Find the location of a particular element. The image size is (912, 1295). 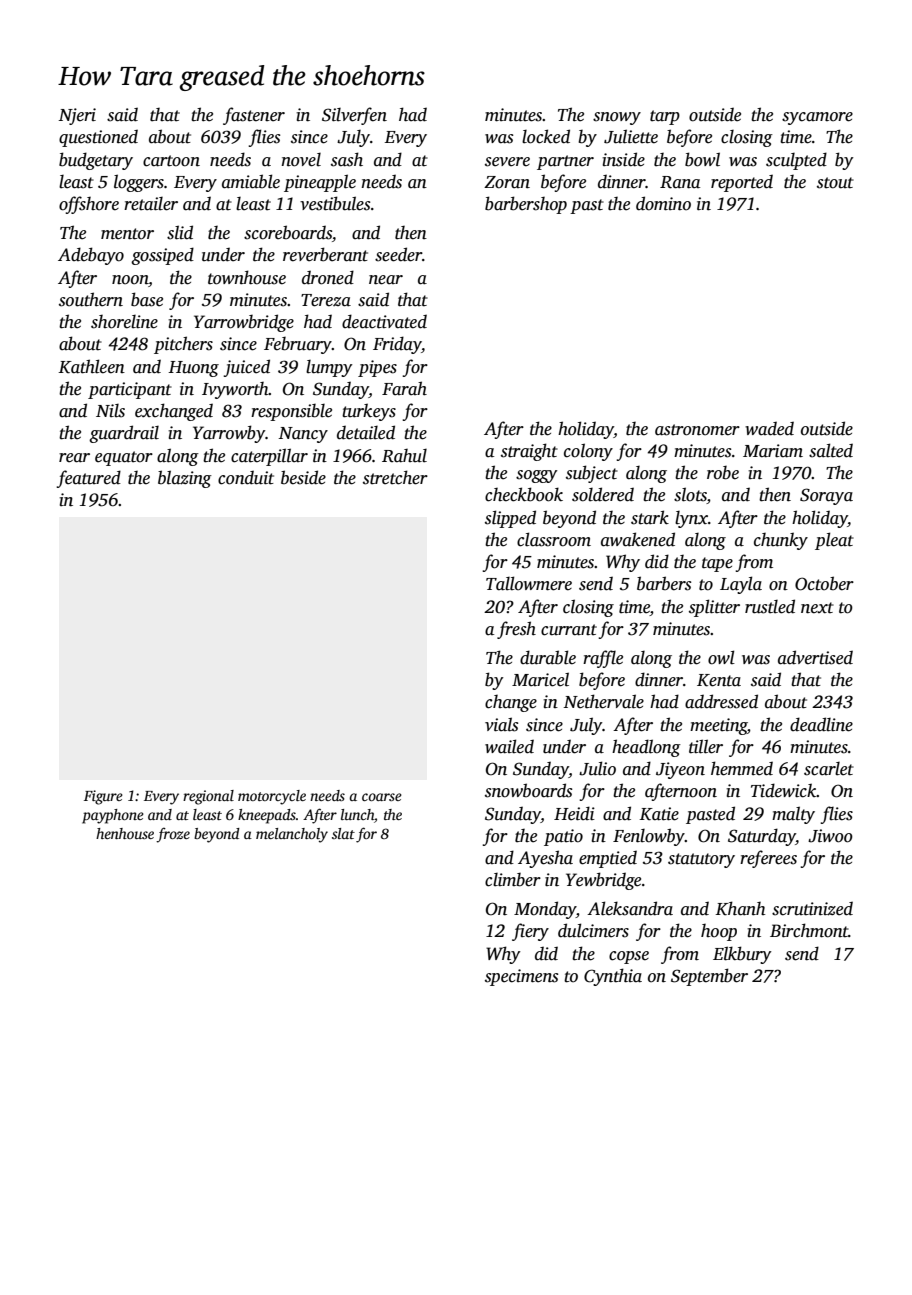

blazing is located at coordinates (185, 479).
